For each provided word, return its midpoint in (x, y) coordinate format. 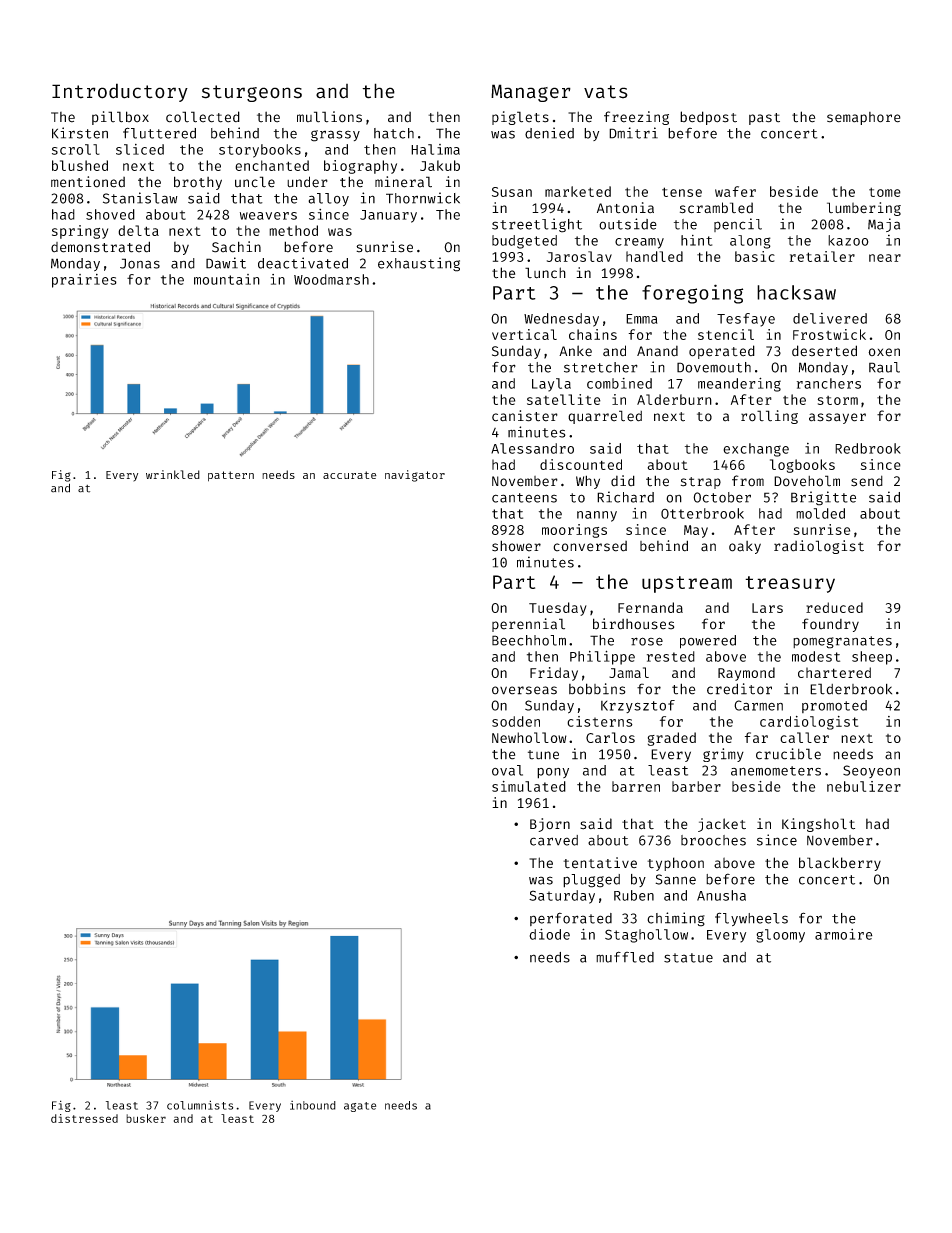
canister (525, 416)
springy (80, 232)
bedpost (708, 118)
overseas (524, 690)
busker (146, 1118)
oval (507, 770)
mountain (227, 279)
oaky (745, 547)
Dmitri (633, 133)
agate (360, 1107)
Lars (767, 608)
